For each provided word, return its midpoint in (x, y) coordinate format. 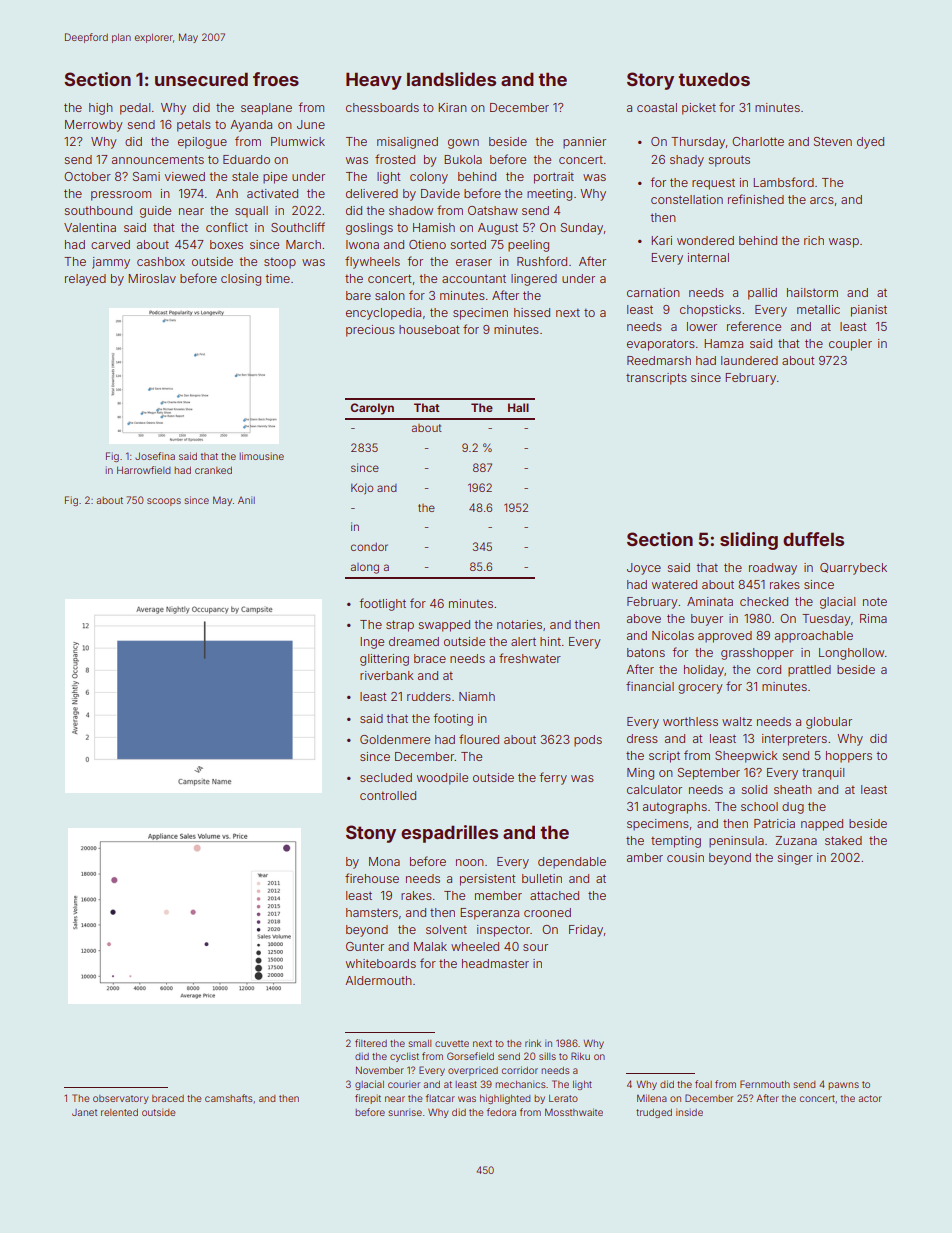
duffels (813, 539)
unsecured (201, 79)
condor (369, 546)
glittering (384, 660)
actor (870, 1098)
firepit (368, 1099)
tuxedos (714, 79)
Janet (84, 1112)
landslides (451, 79)
